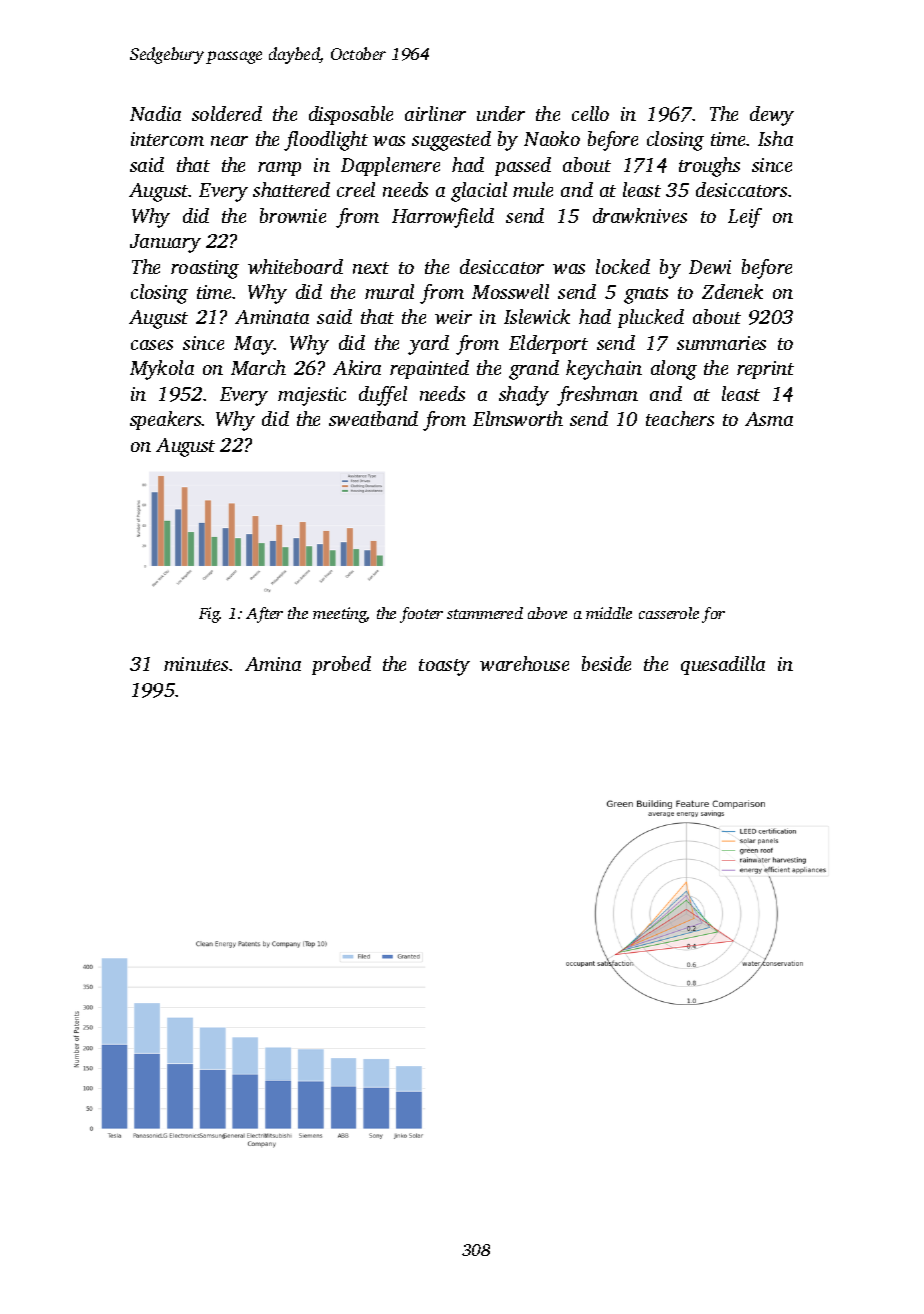 Image resolution: width=924 pixels, height=1314 pixels. I want to click on cello, so click(590, 113).
